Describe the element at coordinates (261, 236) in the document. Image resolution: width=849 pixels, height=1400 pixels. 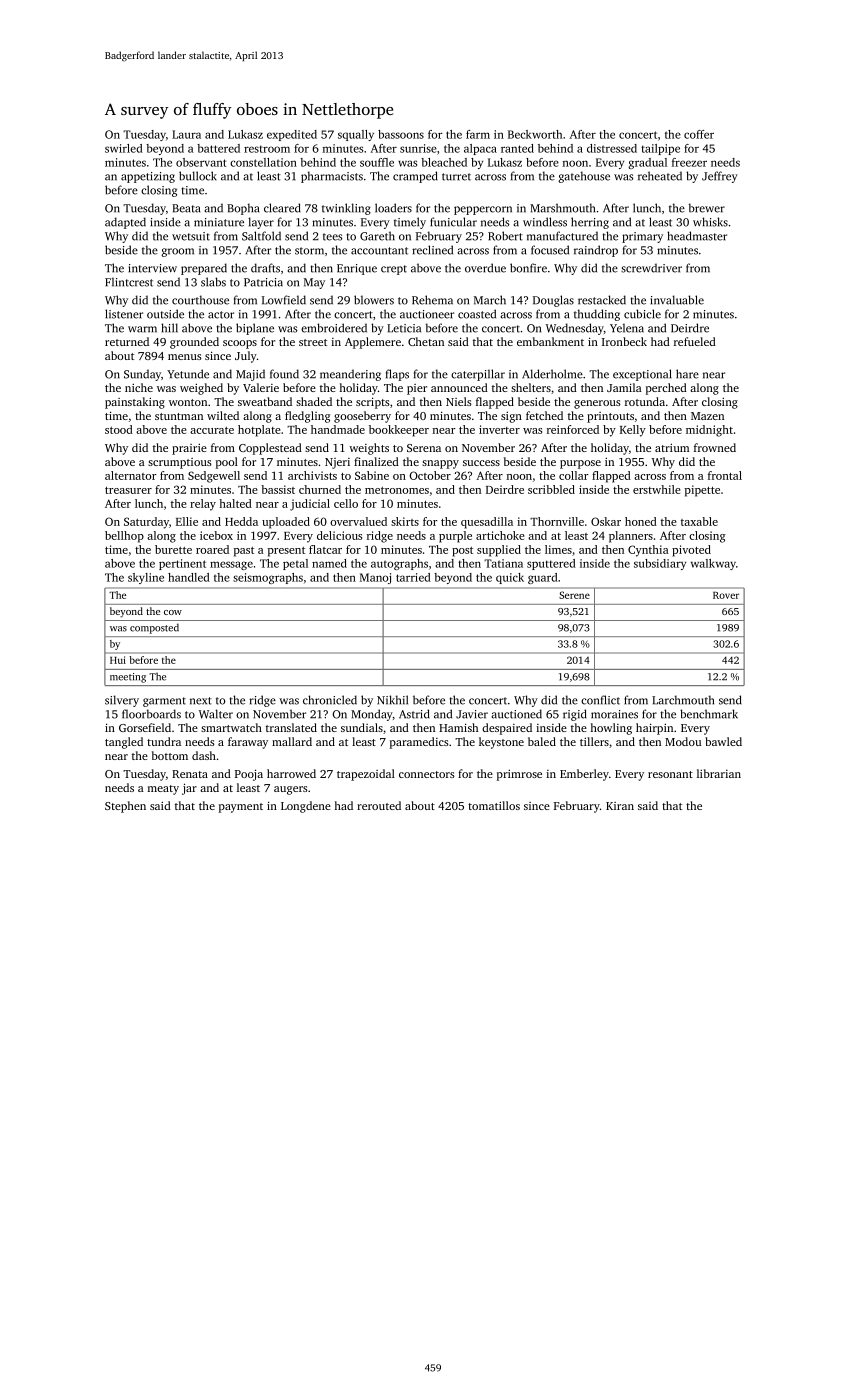
I see `Saltfold` at that location.
